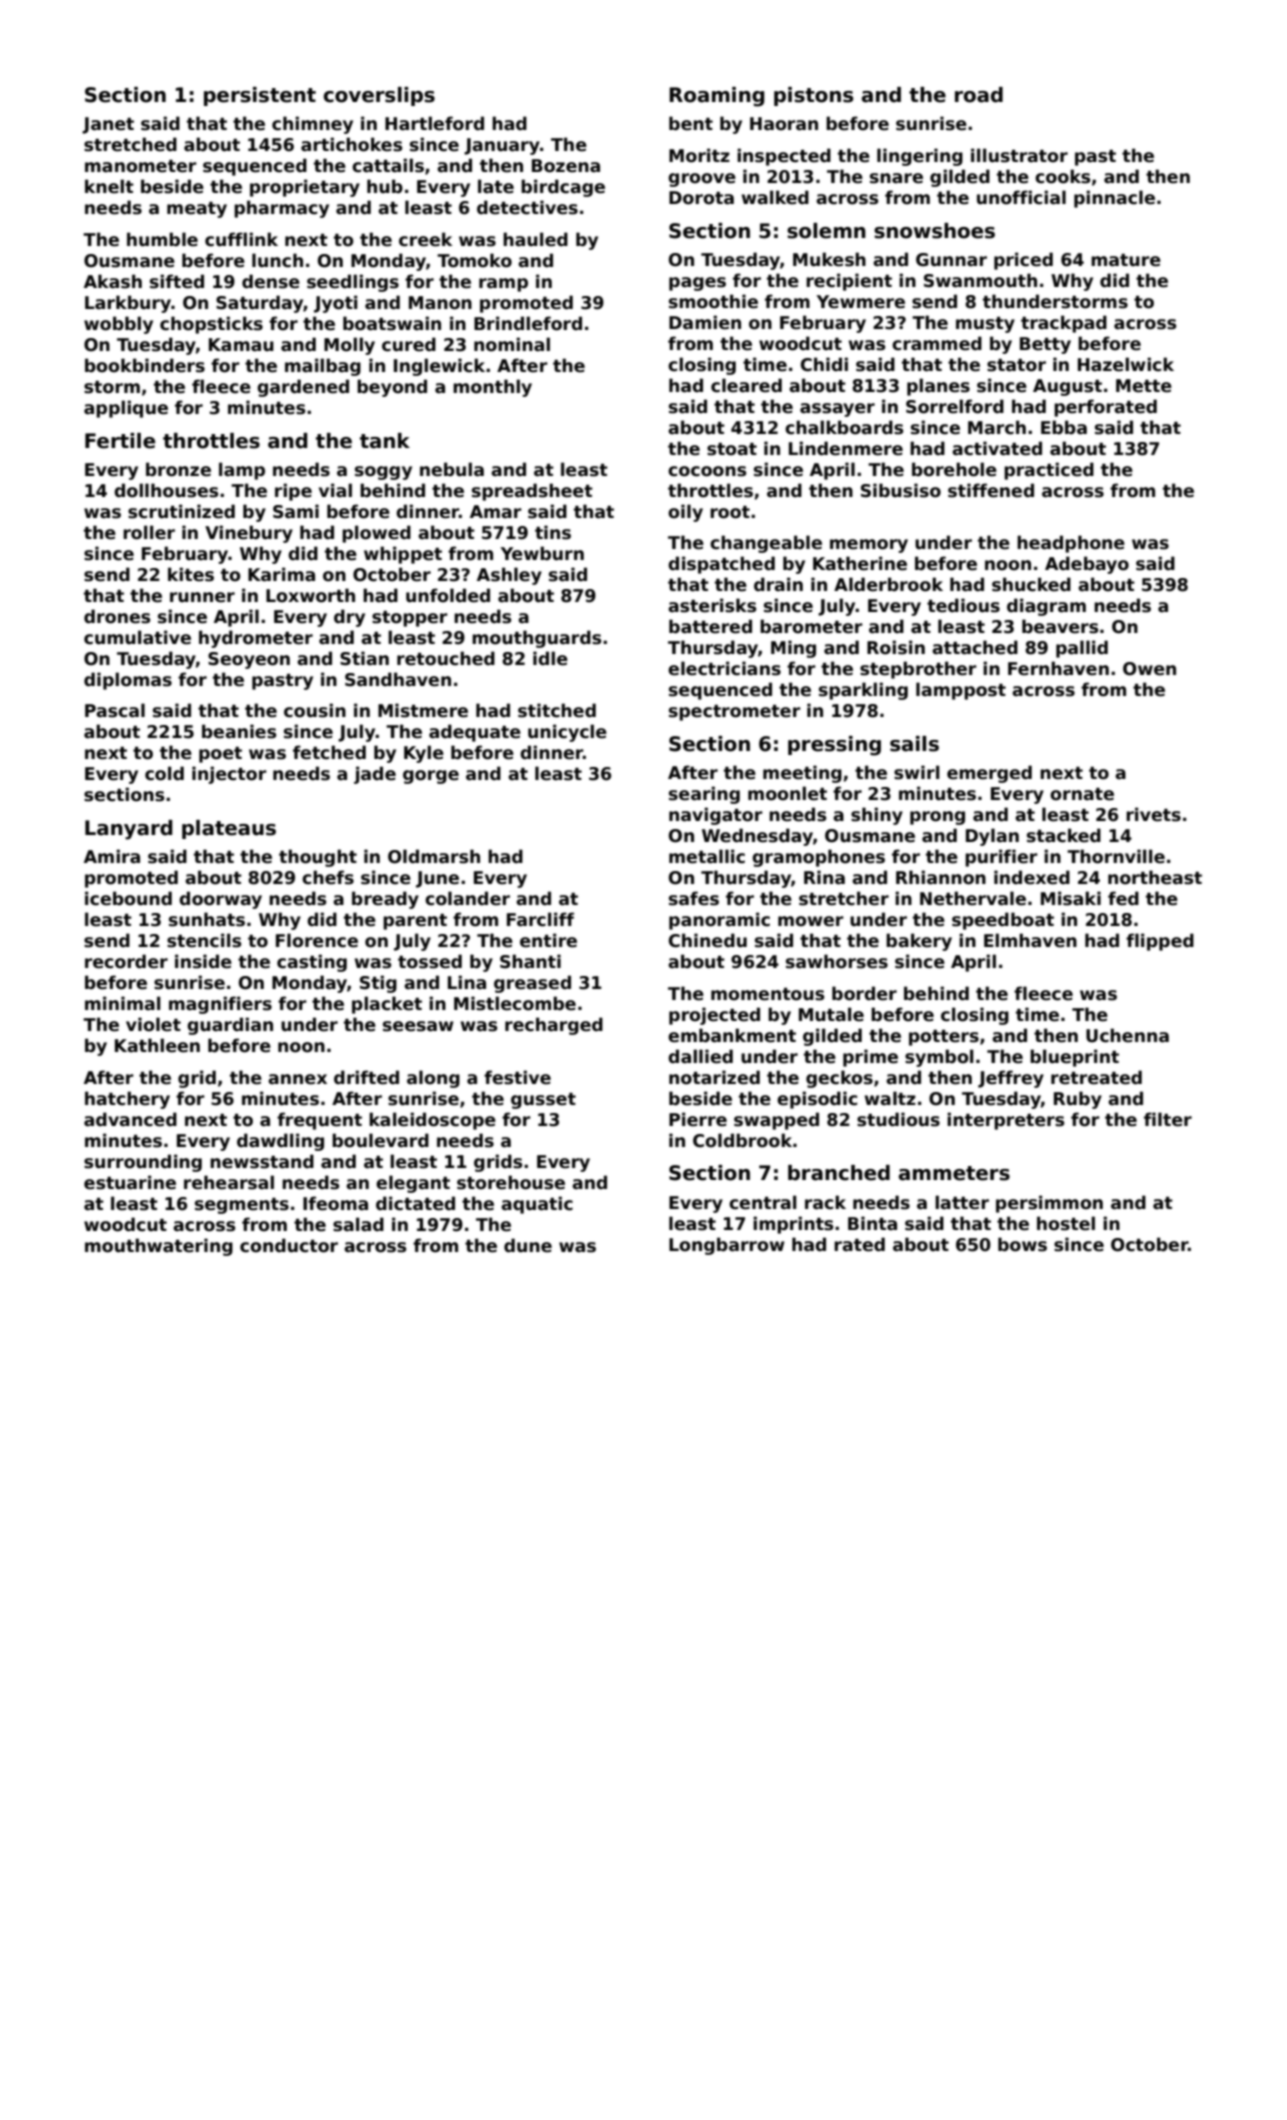 This screenshot has height=2120, width=1287. I want to click on bows, so click(1022, 1244).
